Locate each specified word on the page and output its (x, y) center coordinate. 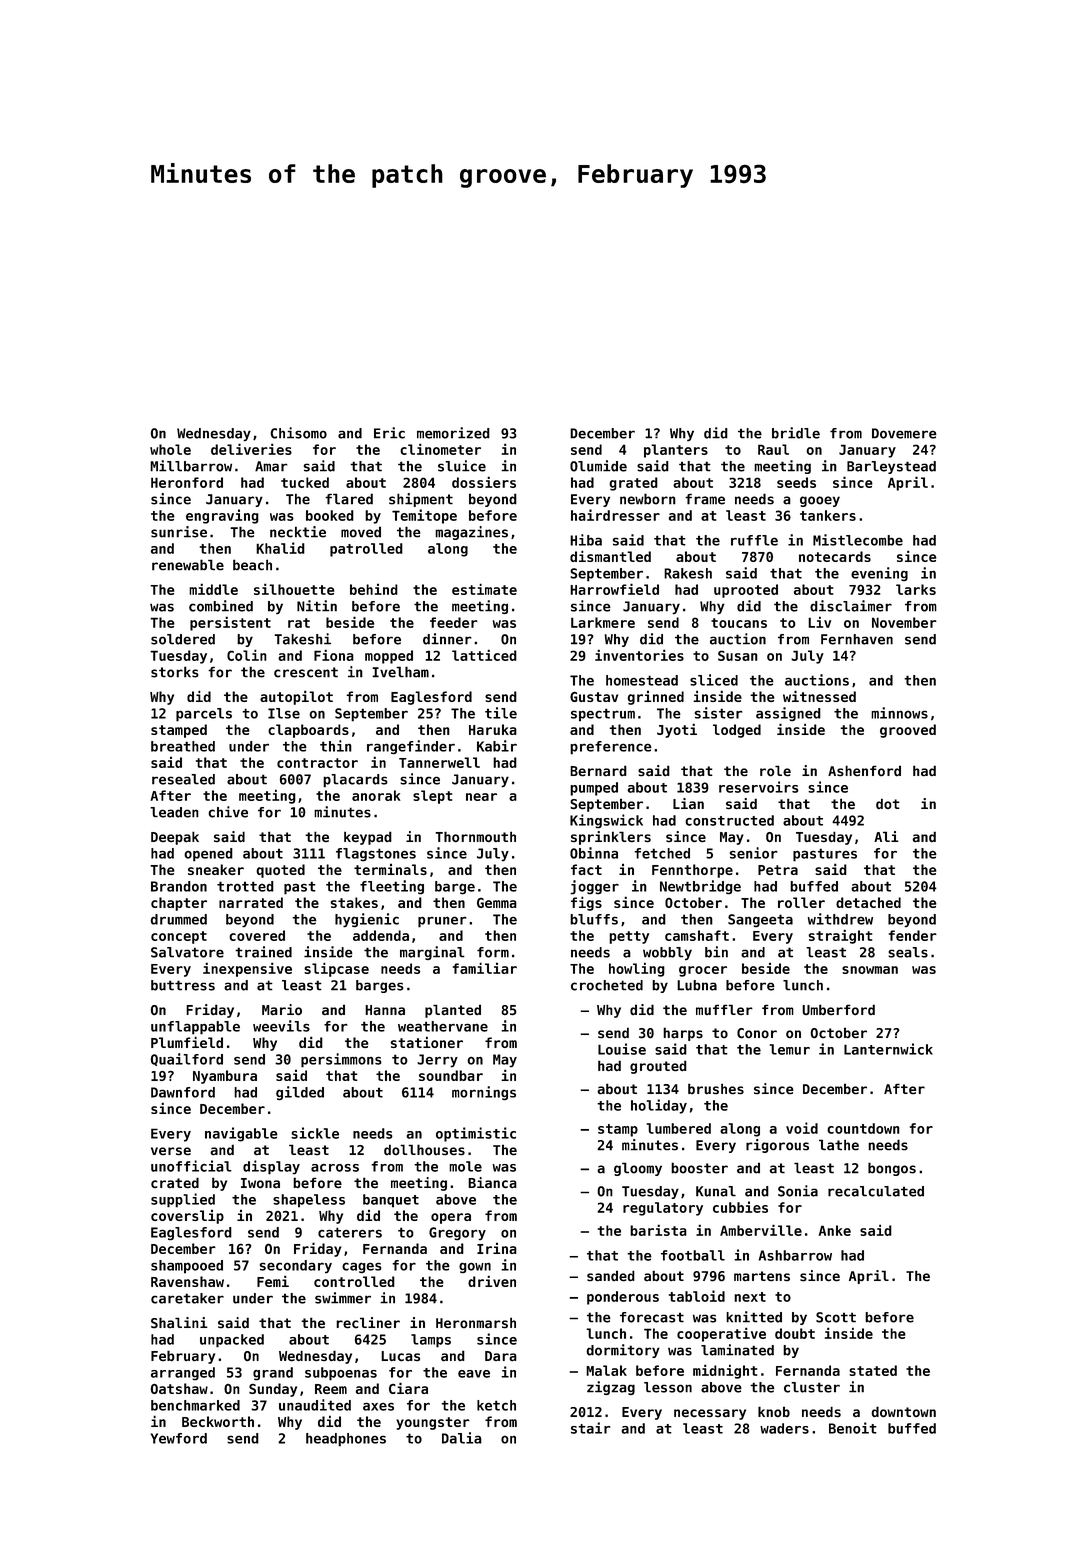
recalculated (876, 1191)
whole (170, 449)
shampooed (187, 1266)
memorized (453, 433)
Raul (773, 449)
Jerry (437, 1060)
